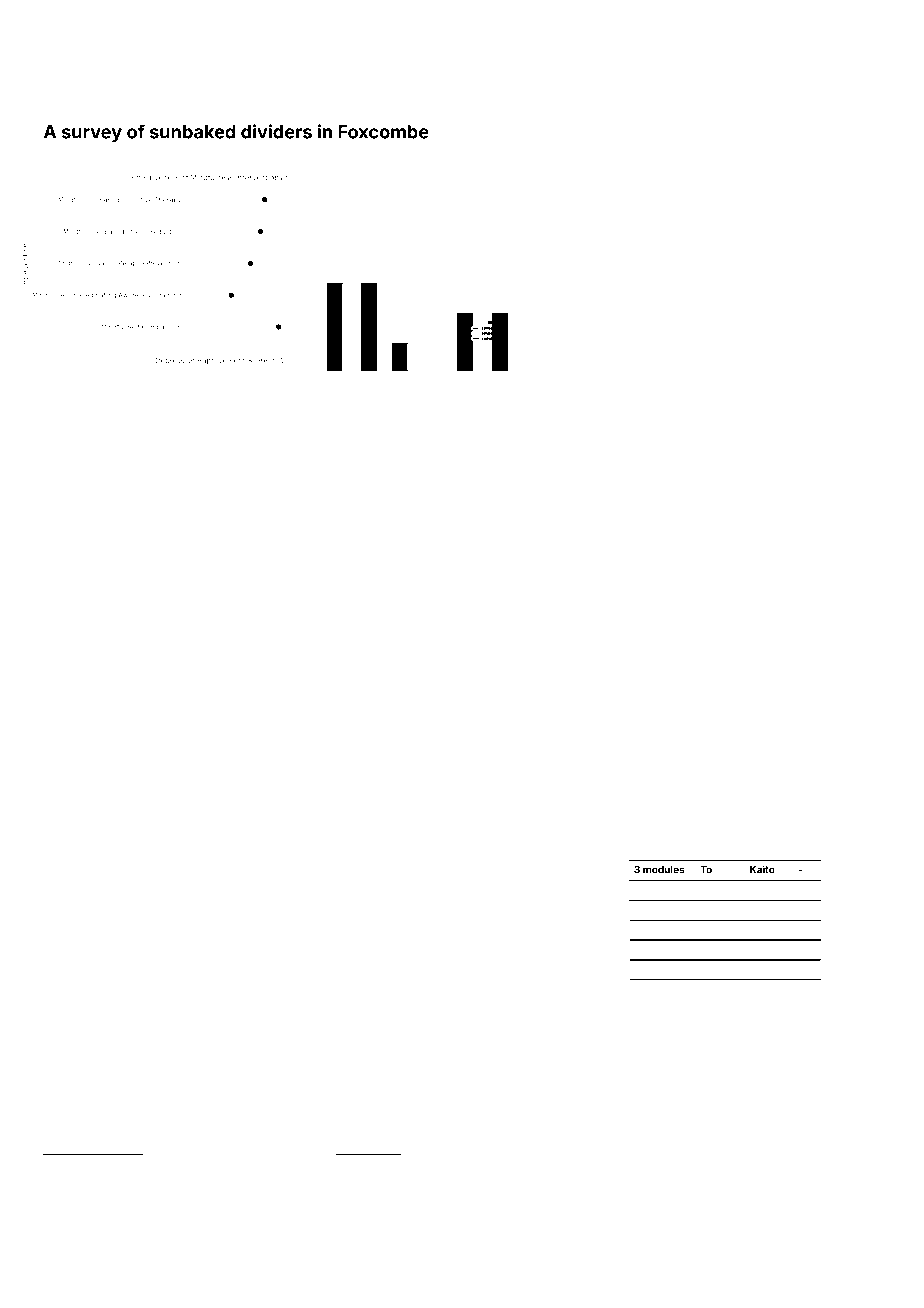  Describe the element at coordinates (254, 792) in the document. I see `chiming` at that location.
